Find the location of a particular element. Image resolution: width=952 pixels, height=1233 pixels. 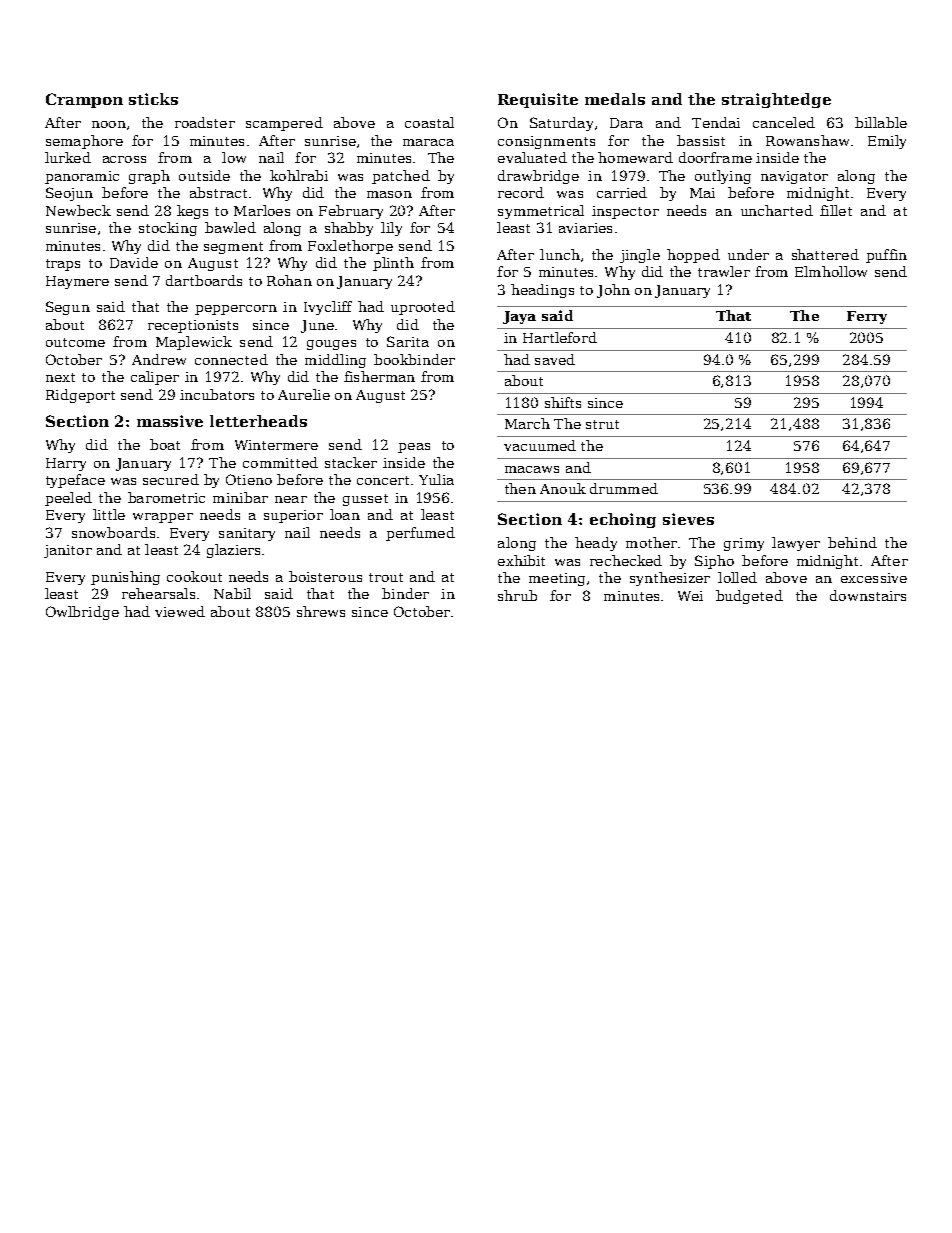

lawyer is located at coordinates (796, 544).
